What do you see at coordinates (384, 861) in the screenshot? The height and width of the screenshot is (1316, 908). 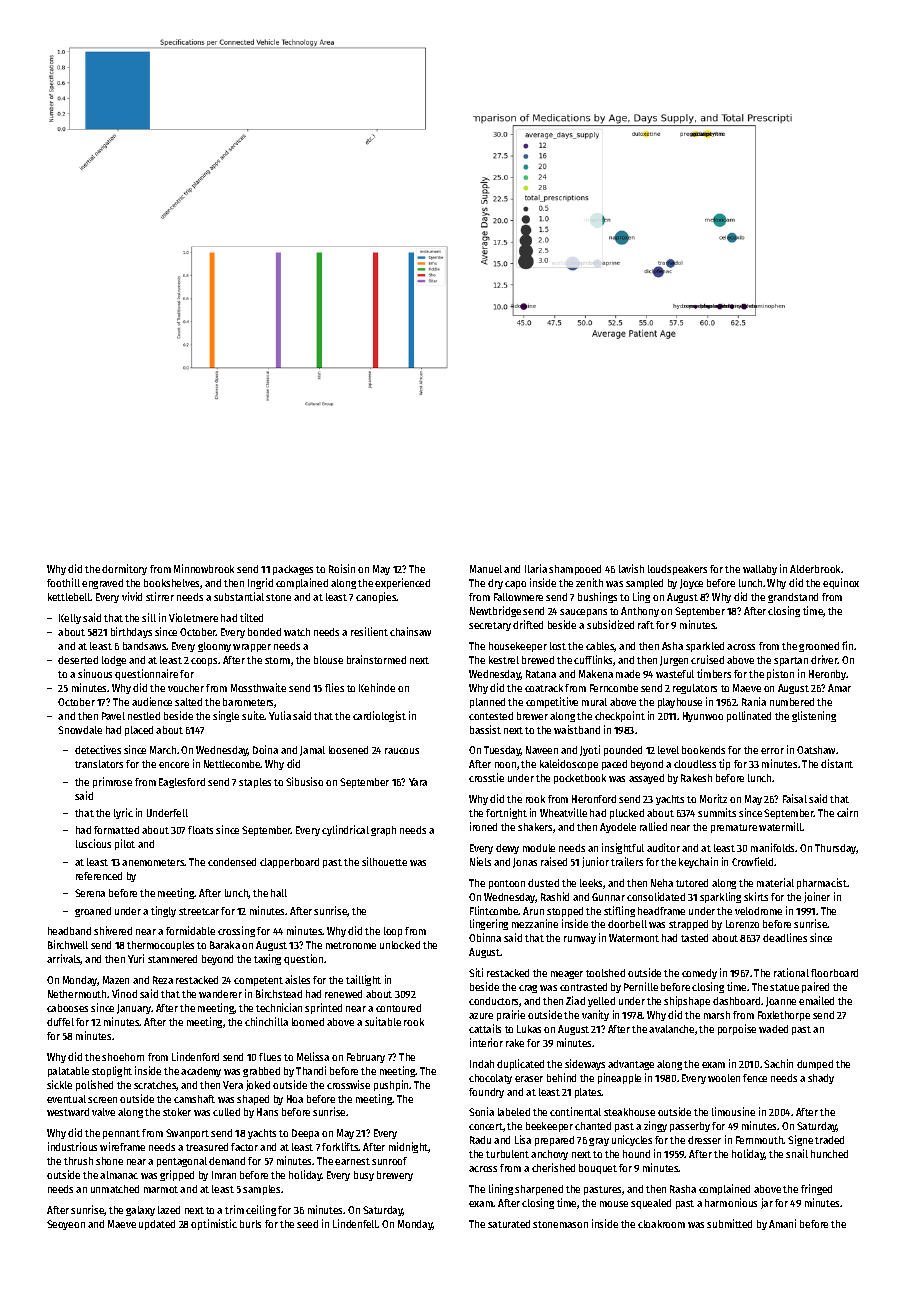 I see `silhouette` at bounding box center [384, 861].
